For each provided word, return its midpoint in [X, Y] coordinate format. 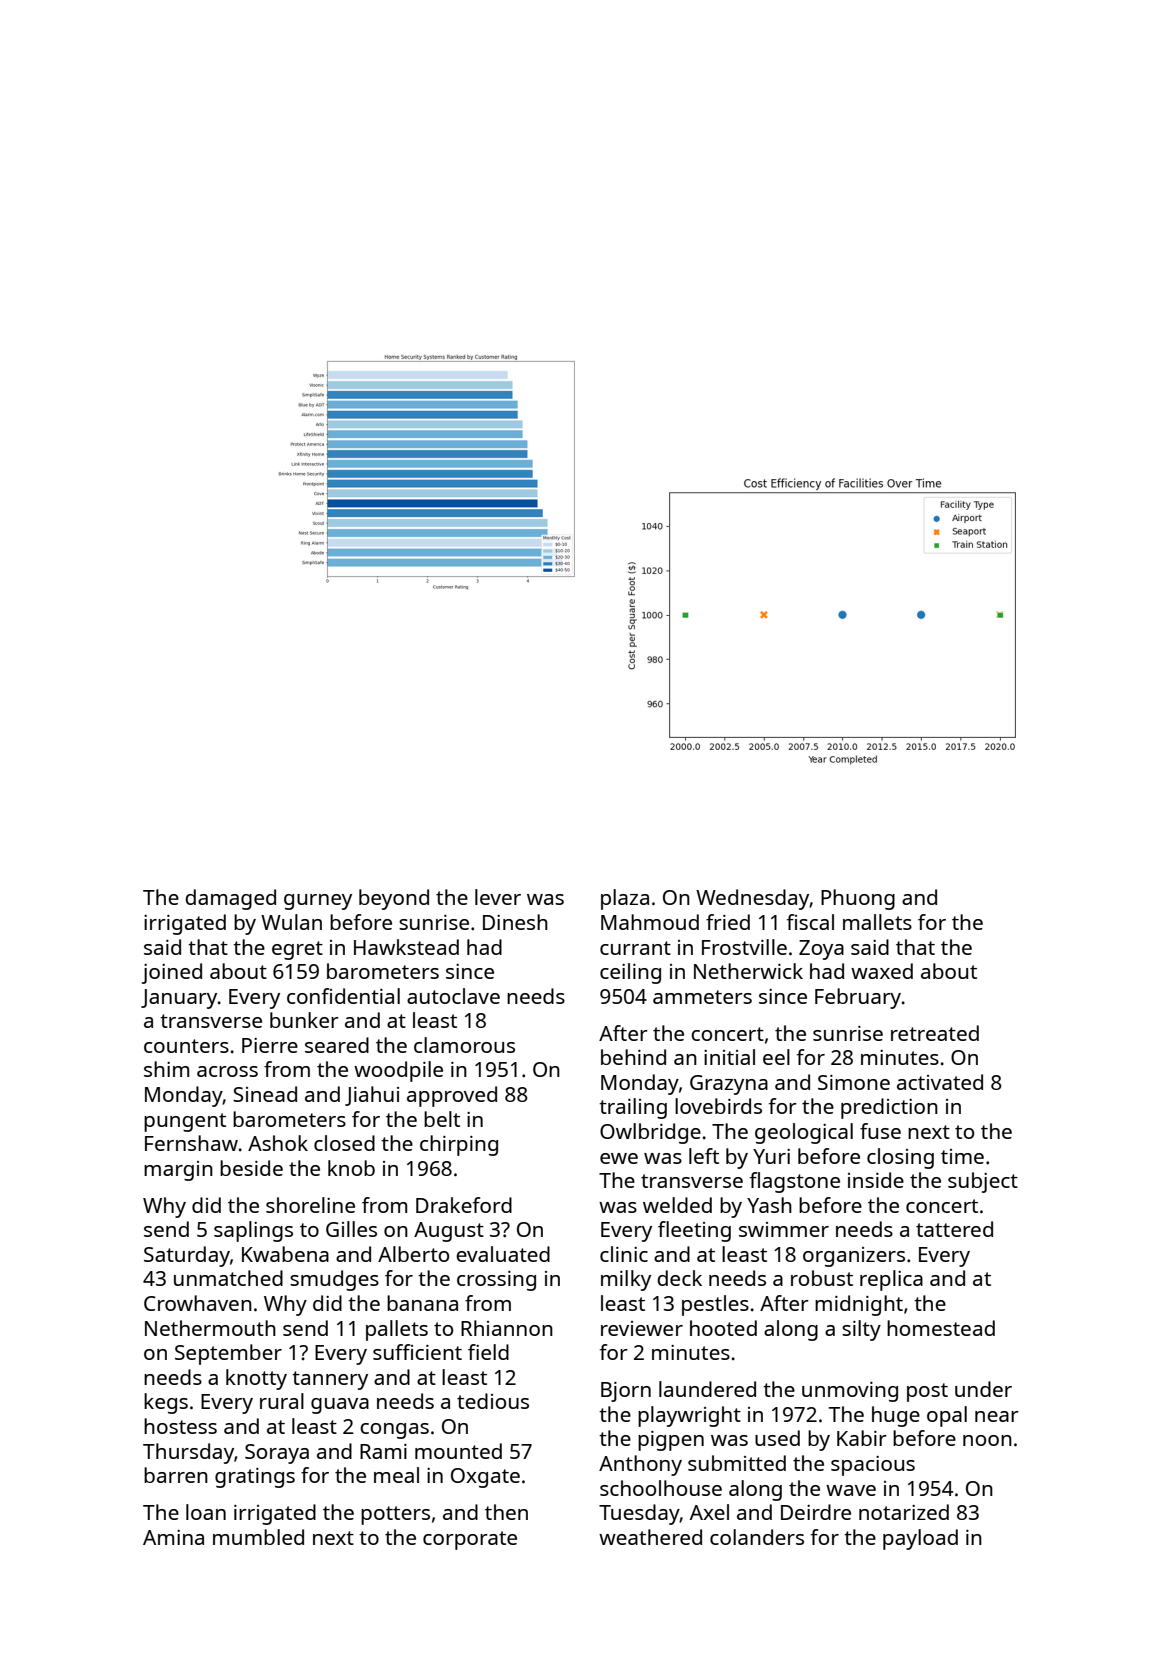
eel [776, 1057]
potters [395, 1515]
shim [166, 1069]
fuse [880, 1131]
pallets [397, 1330]
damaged [230, 899]
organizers [854, 1257]
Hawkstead [406, 947]
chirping [459, 1145]
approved [452, 1096]
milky [626, 1280]
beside [251, 1168]
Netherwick [748, 971]
